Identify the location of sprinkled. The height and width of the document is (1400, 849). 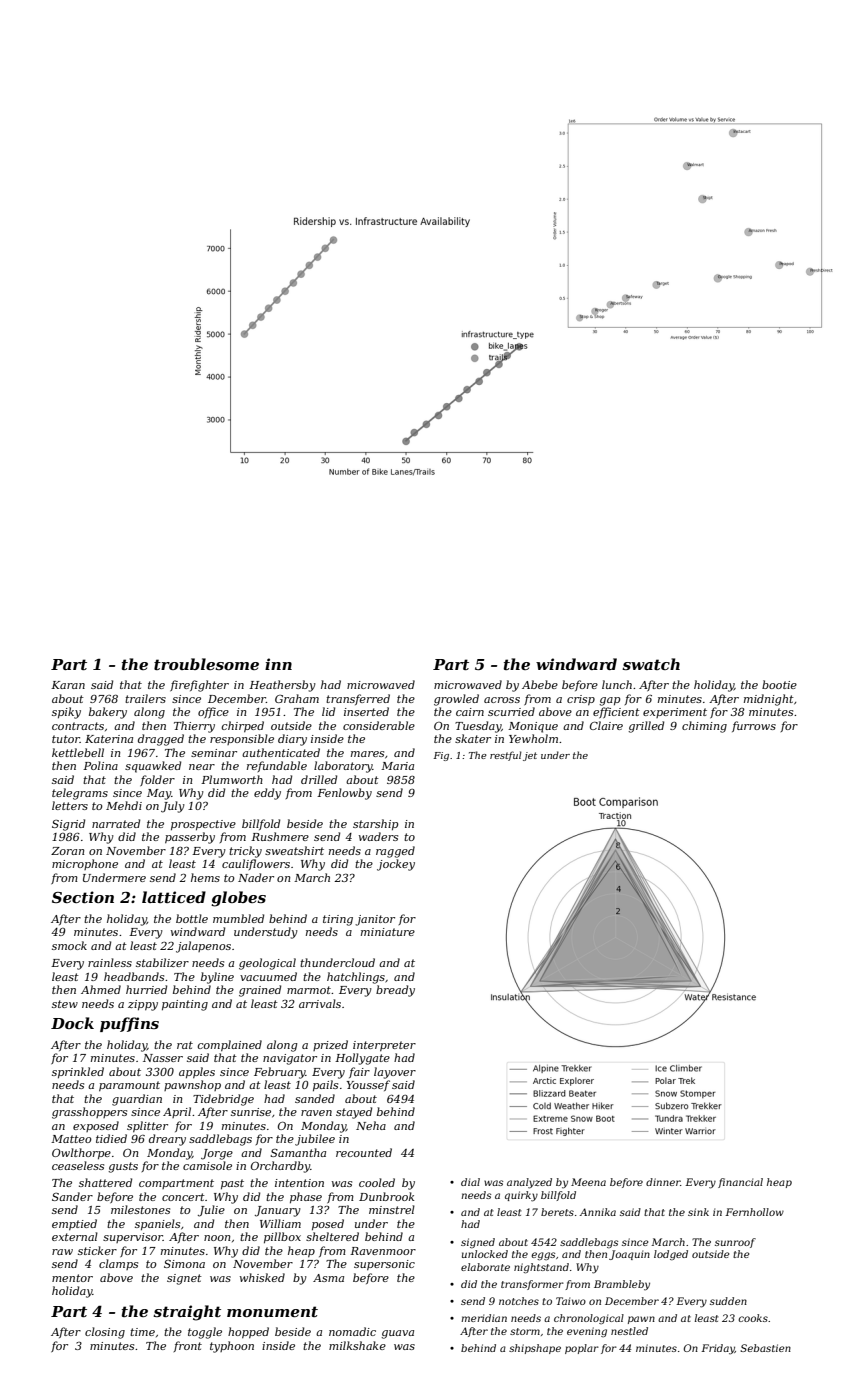
(78, 1072).
